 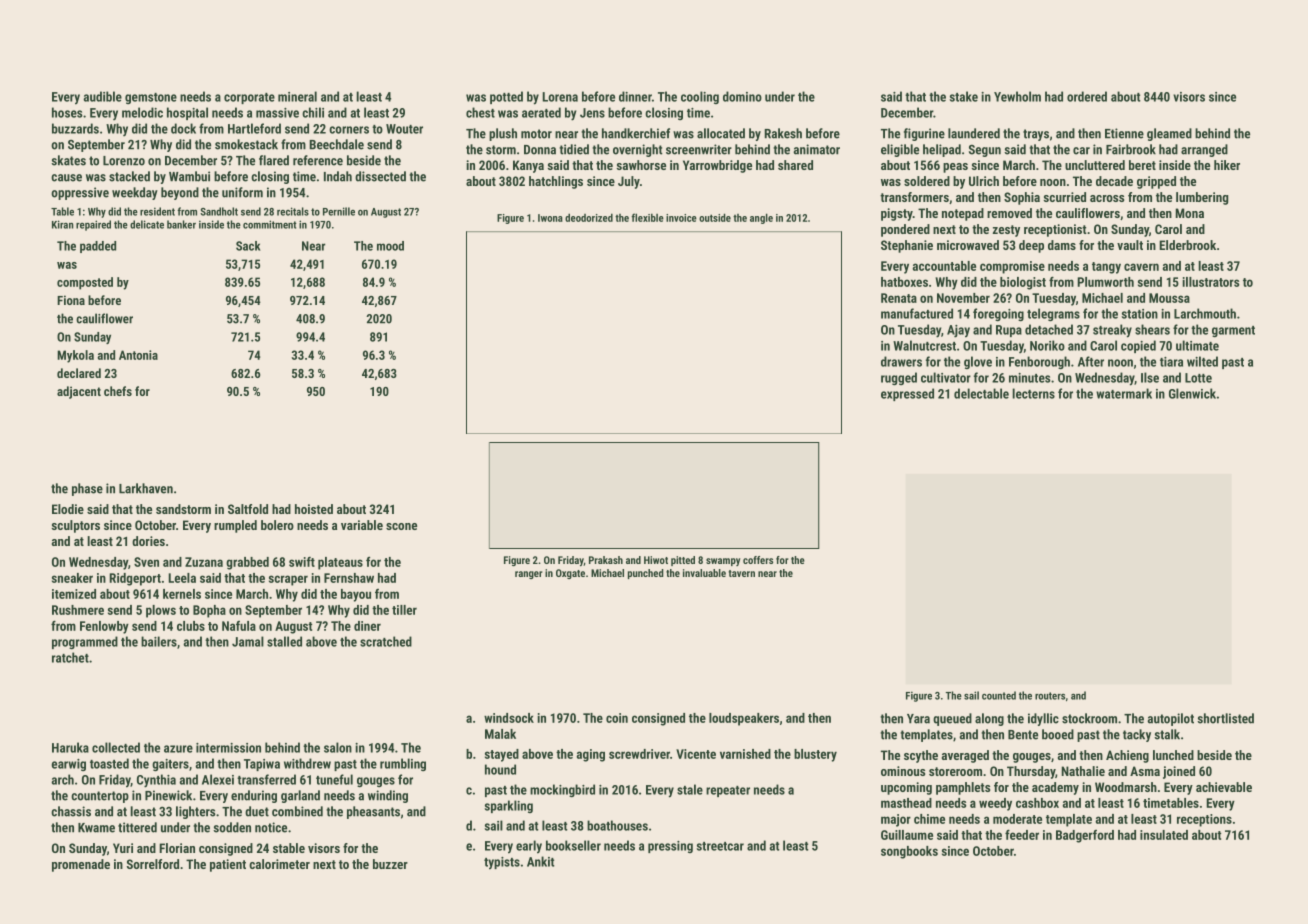 I want to click on audible, so click(x=102, y=96).
